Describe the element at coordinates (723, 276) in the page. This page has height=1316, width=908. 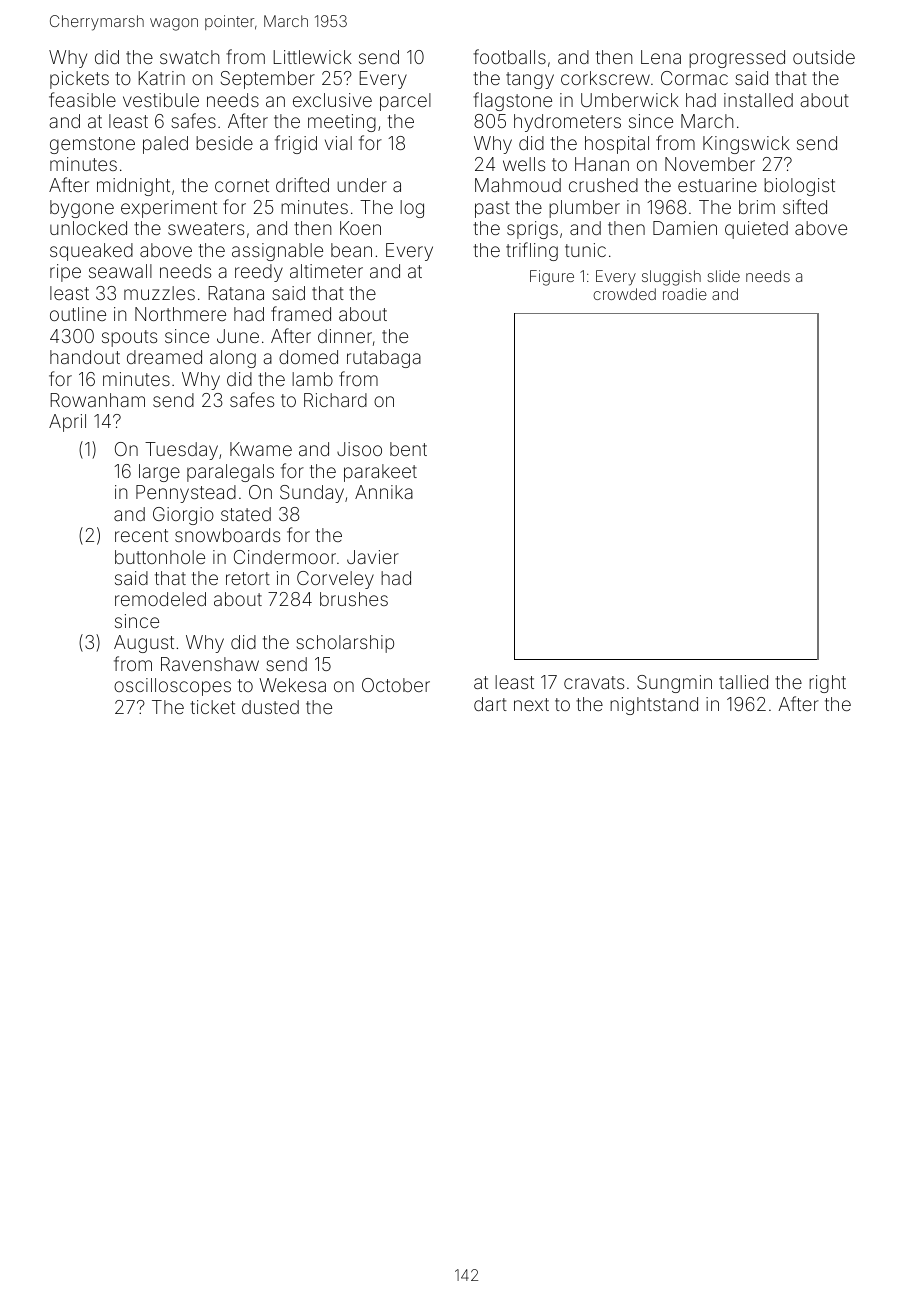
I see `slide` at that location.
